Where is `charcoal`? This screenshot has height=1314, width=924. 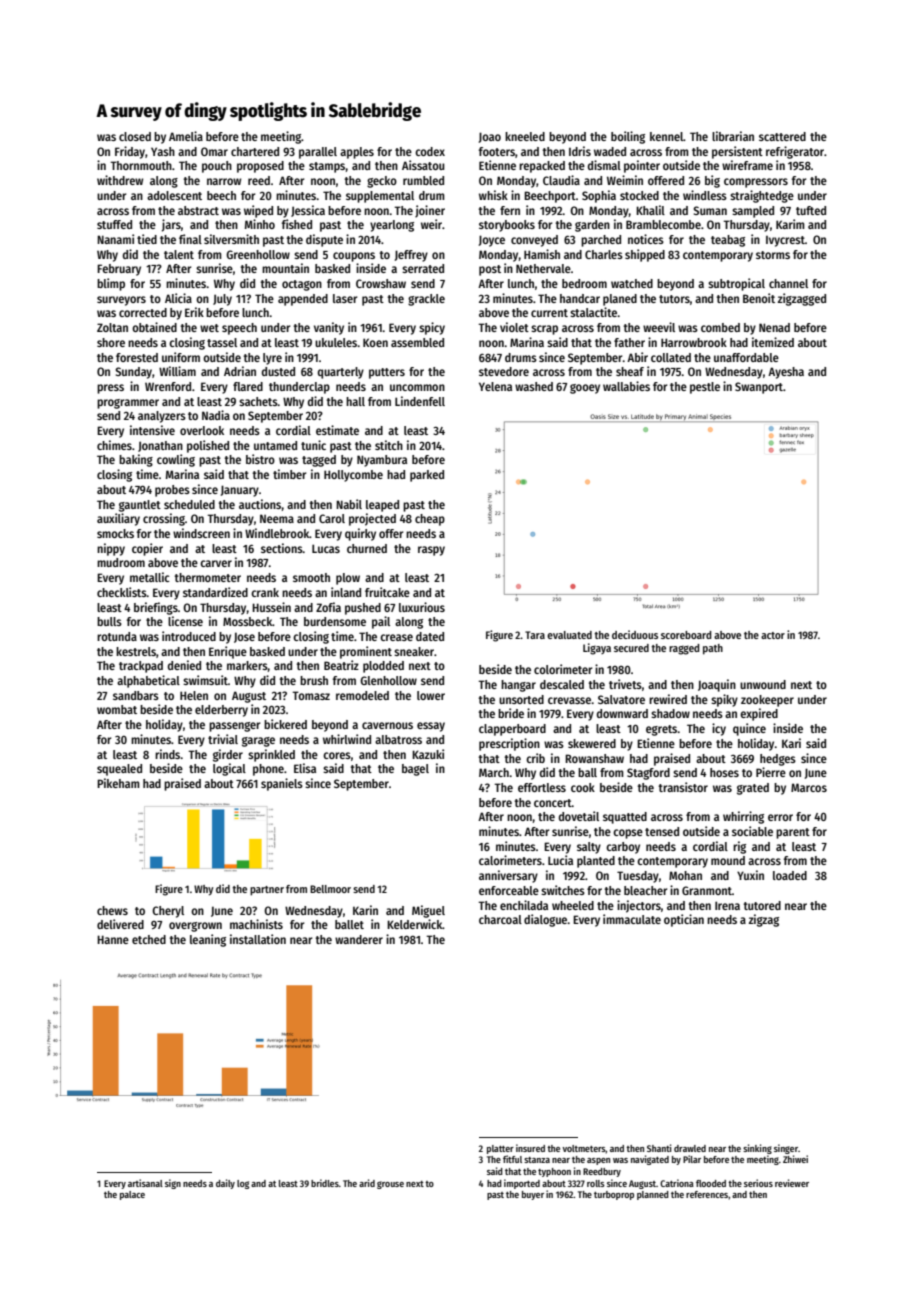
charcoal is located at coordinates (500, 919).
